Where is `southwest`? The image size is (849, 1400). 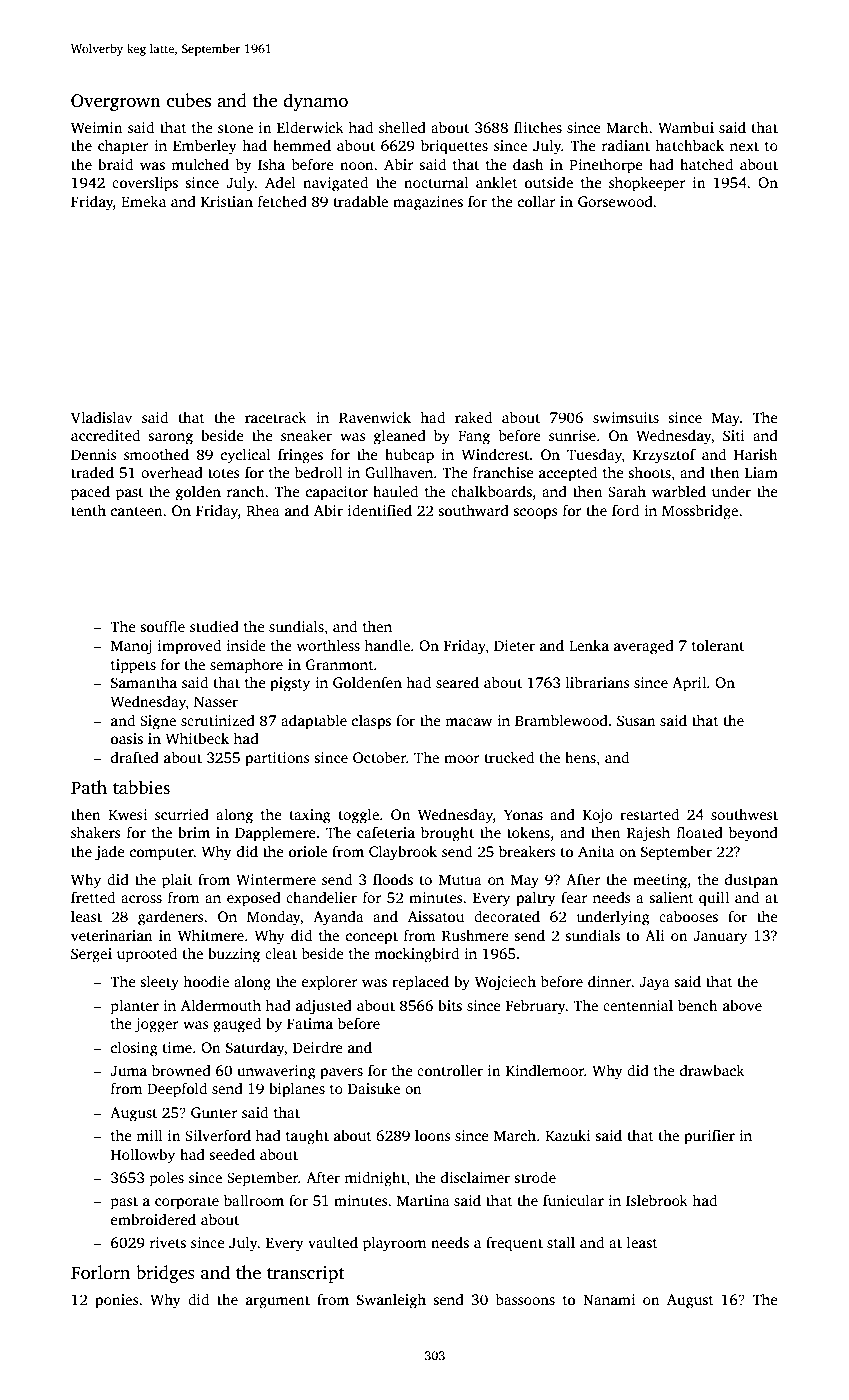
southwest is located at coordinates (744, 814).
